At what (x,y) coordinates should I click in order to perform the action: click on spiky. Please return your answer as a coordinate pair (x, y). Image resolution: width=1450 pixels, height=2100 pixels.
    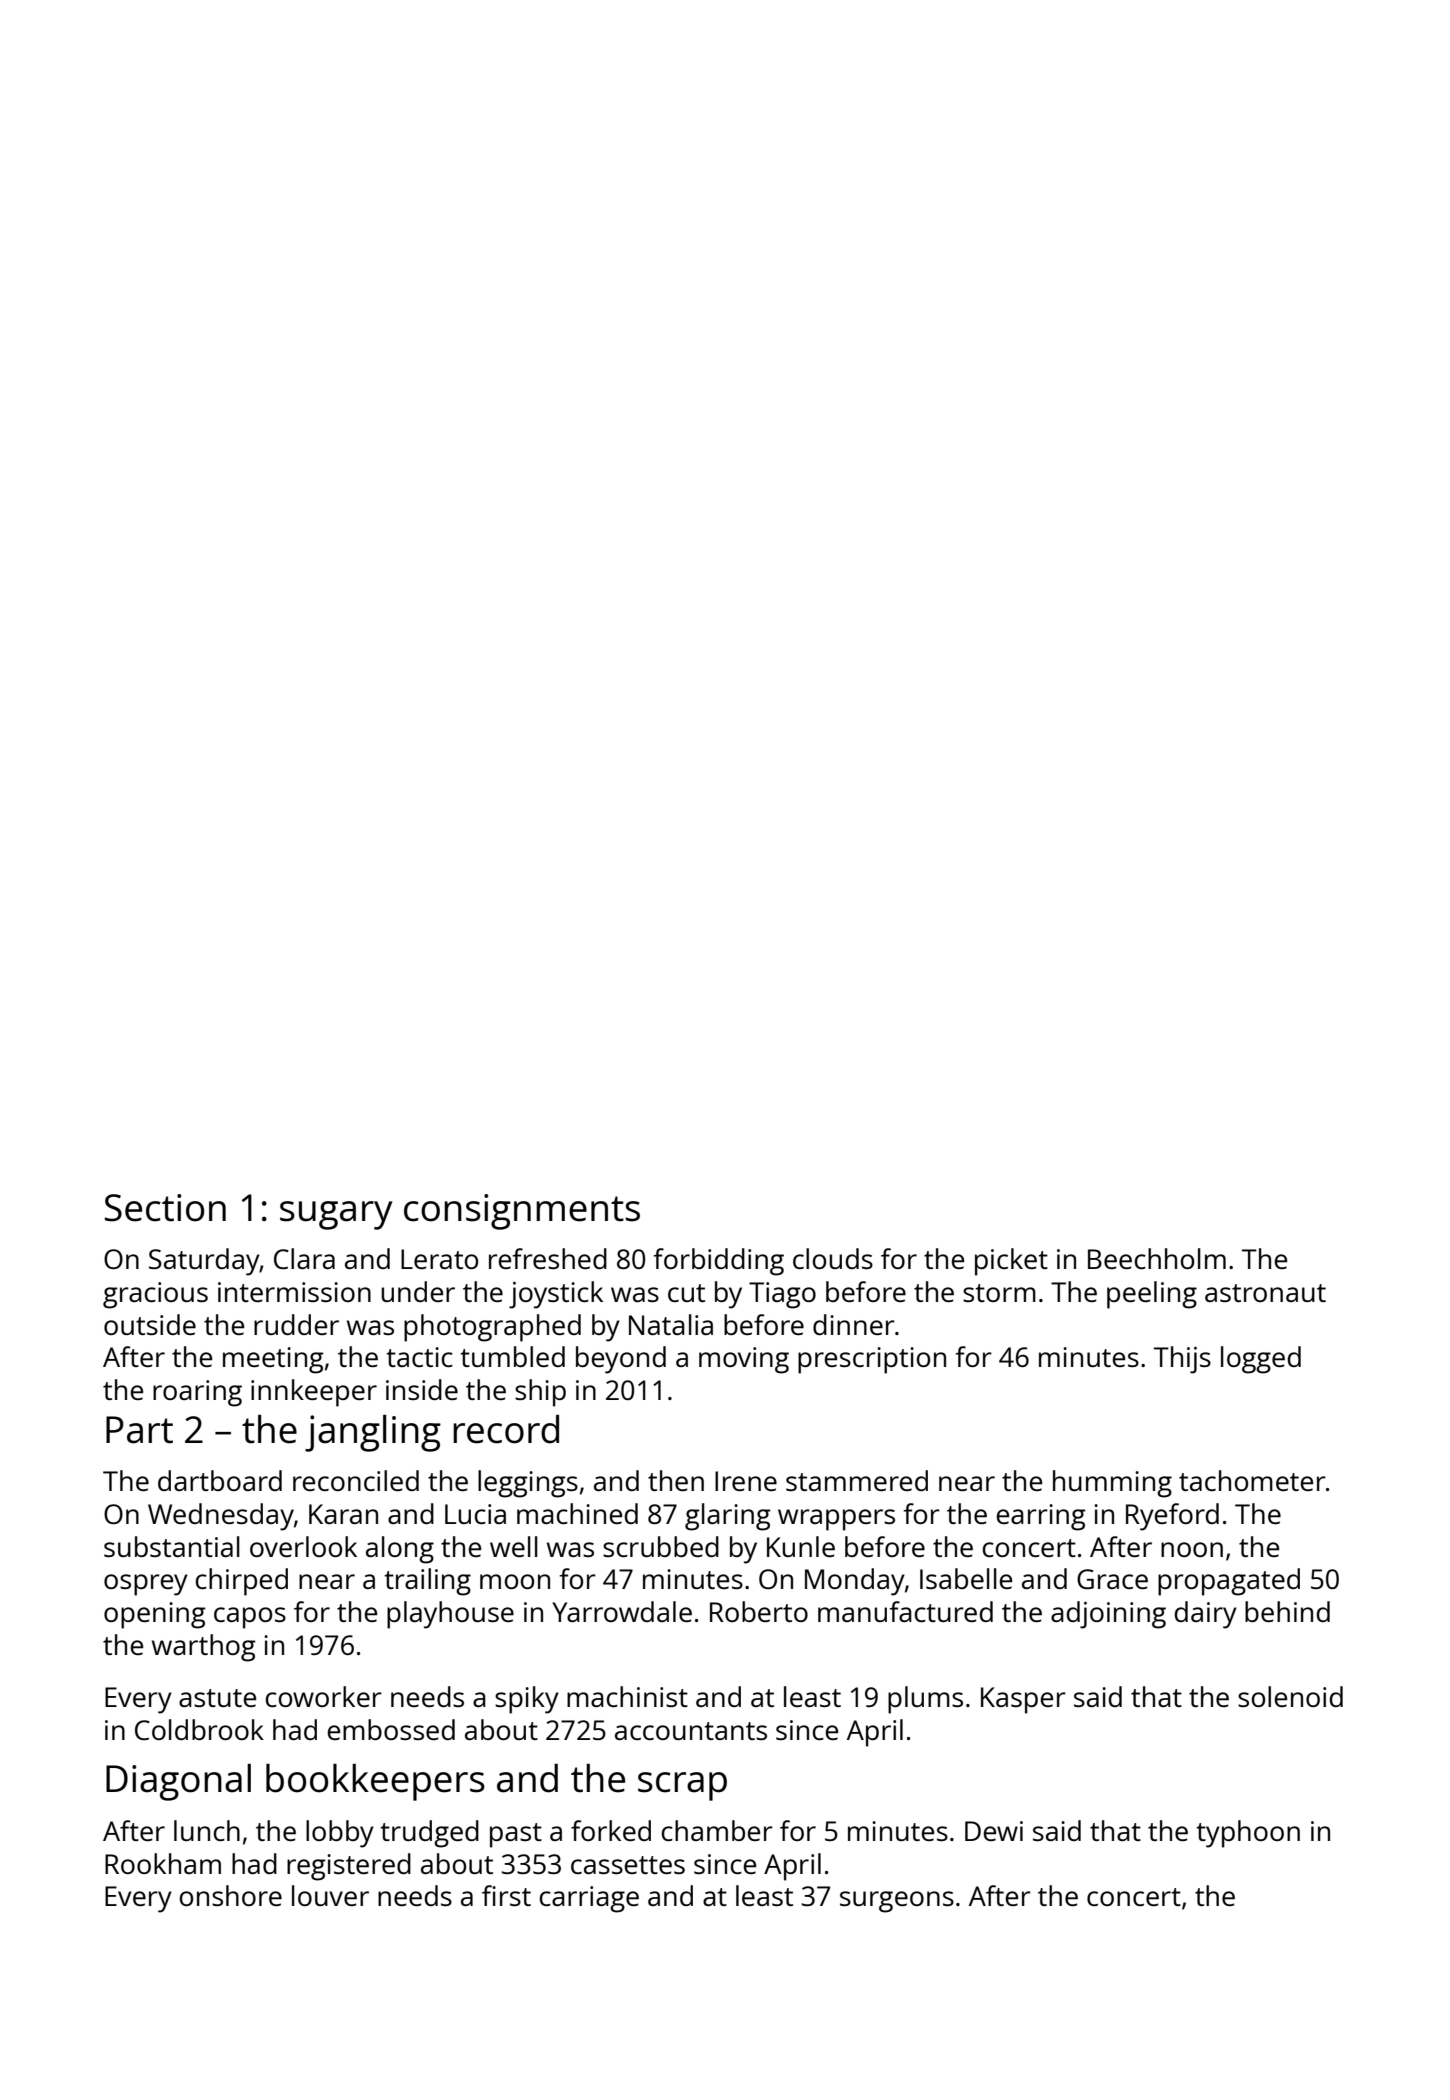
    Looking at the image, I should click on (527, 1700).
